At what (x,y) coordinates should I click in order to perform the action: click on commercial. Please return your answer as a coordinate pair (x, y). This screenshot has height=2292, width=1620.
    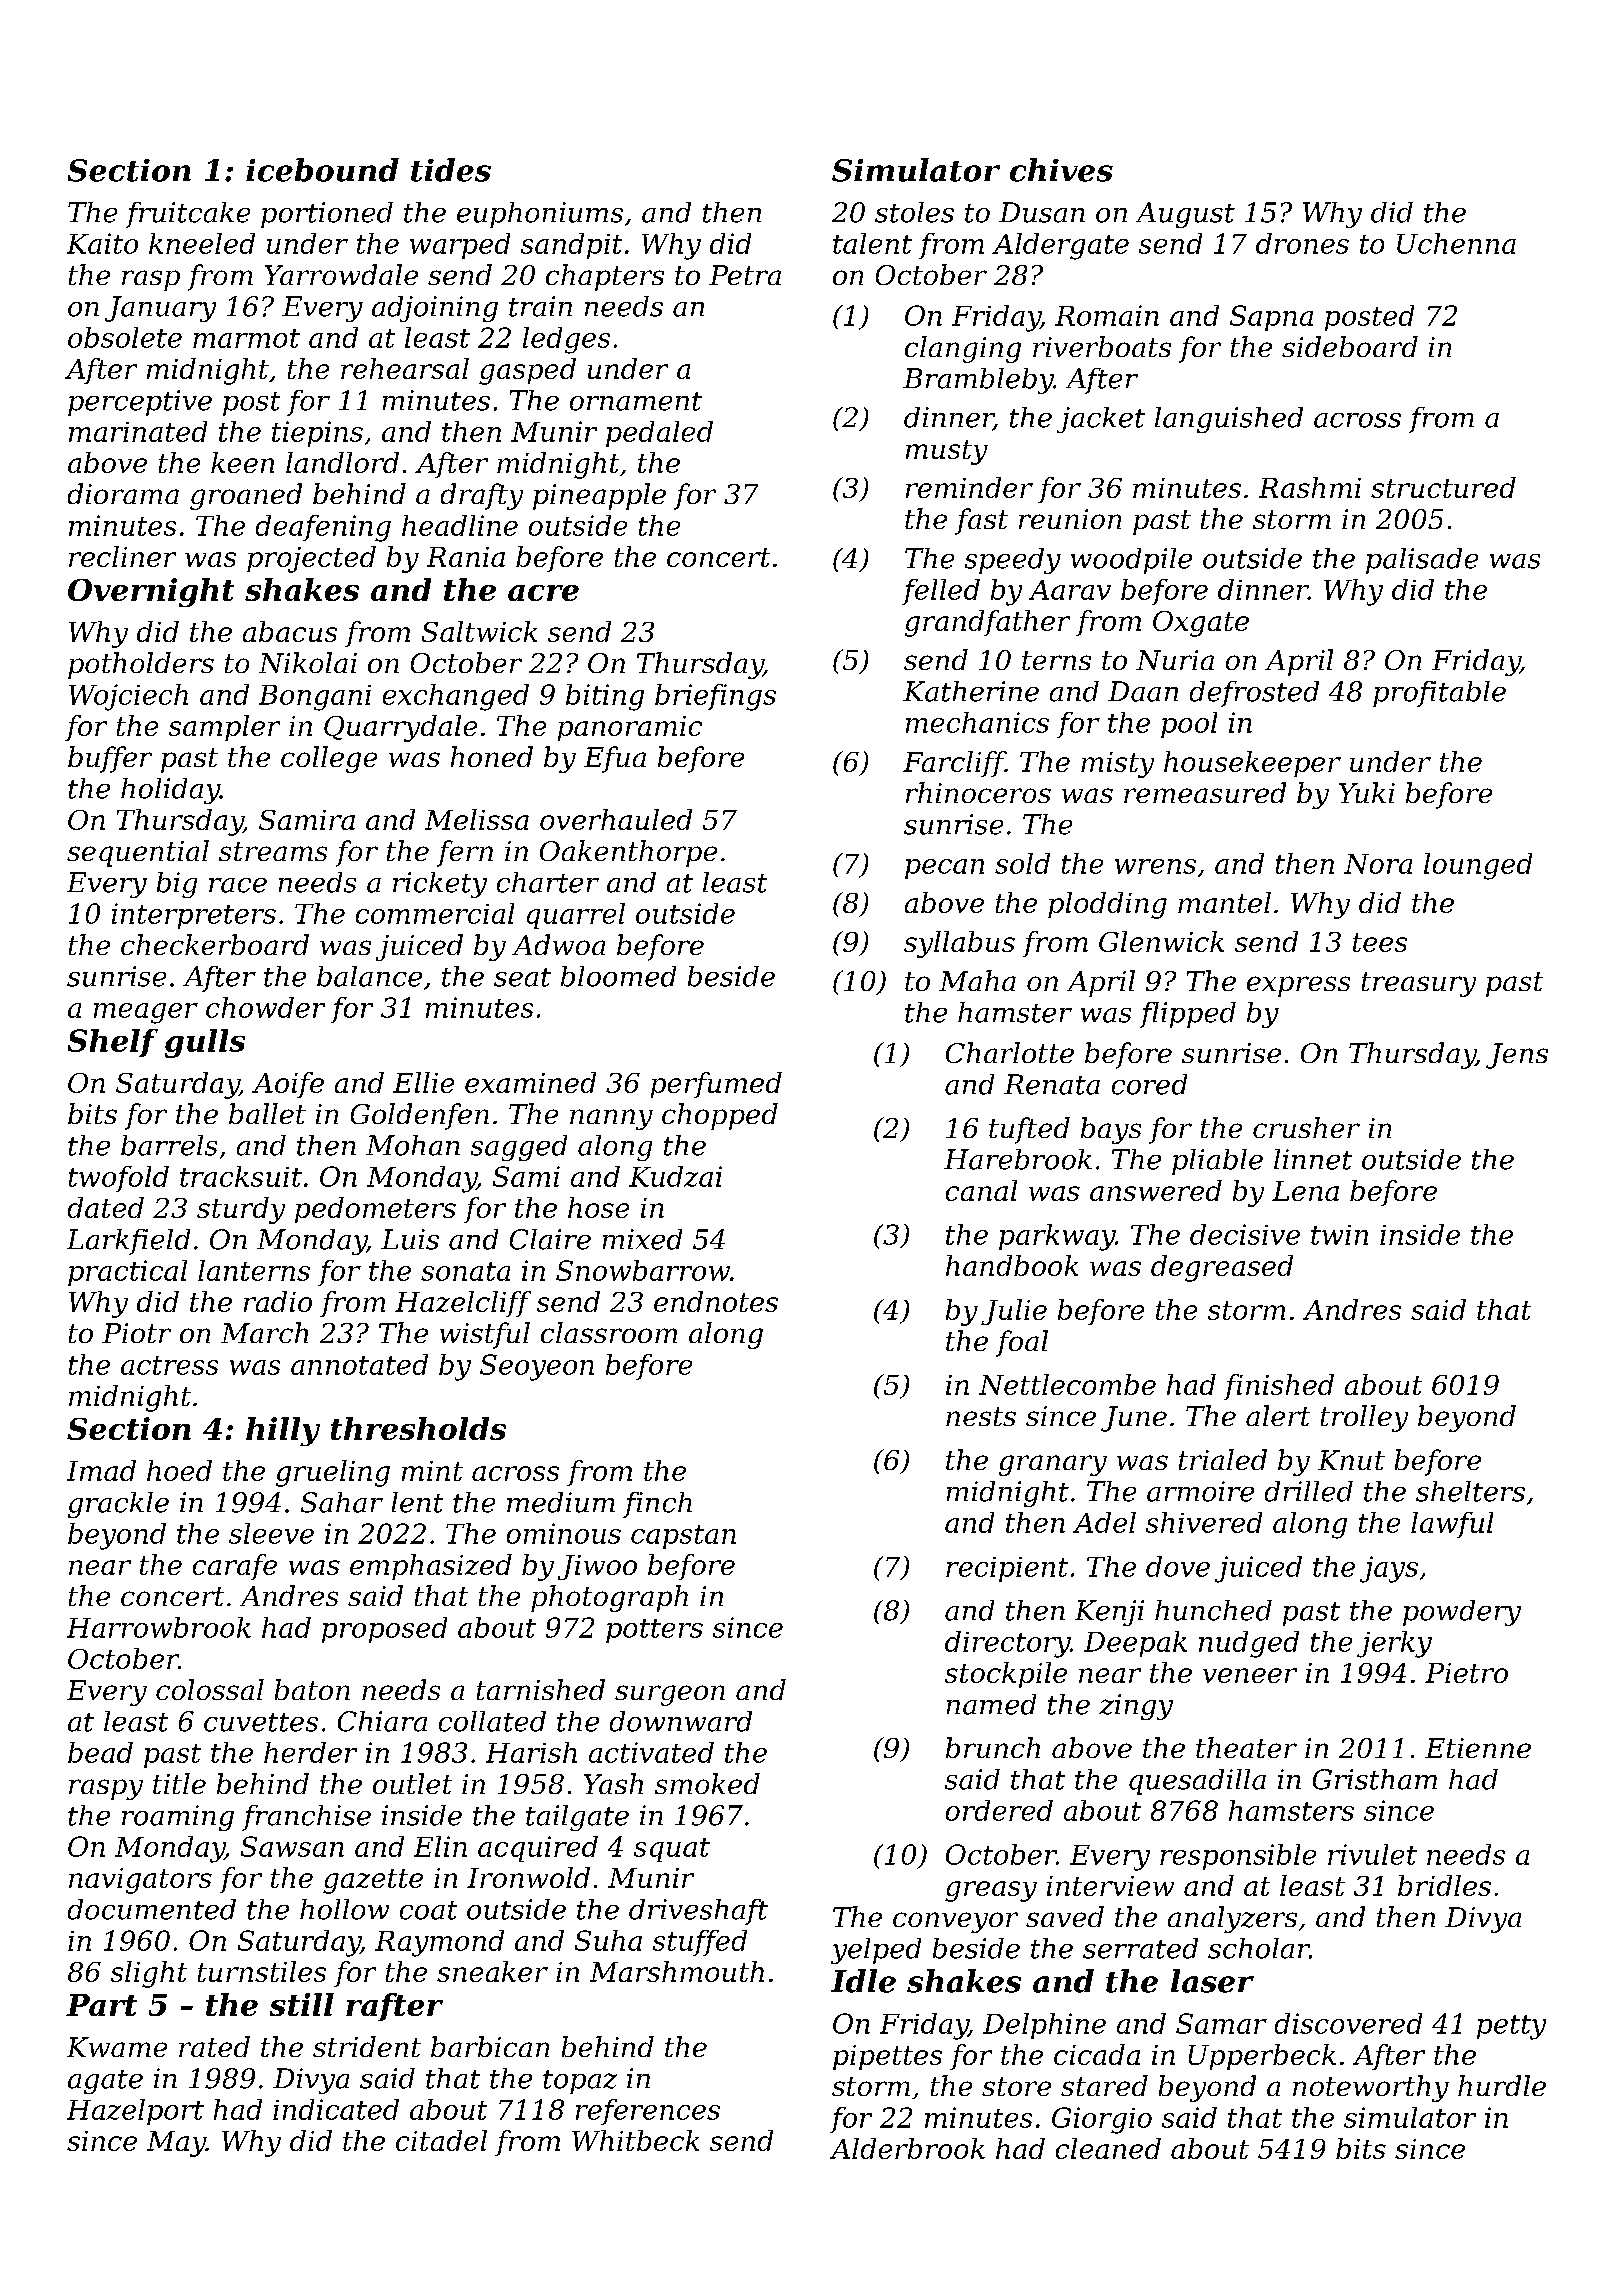
    Looking at the image, I should click on (435, 913).
